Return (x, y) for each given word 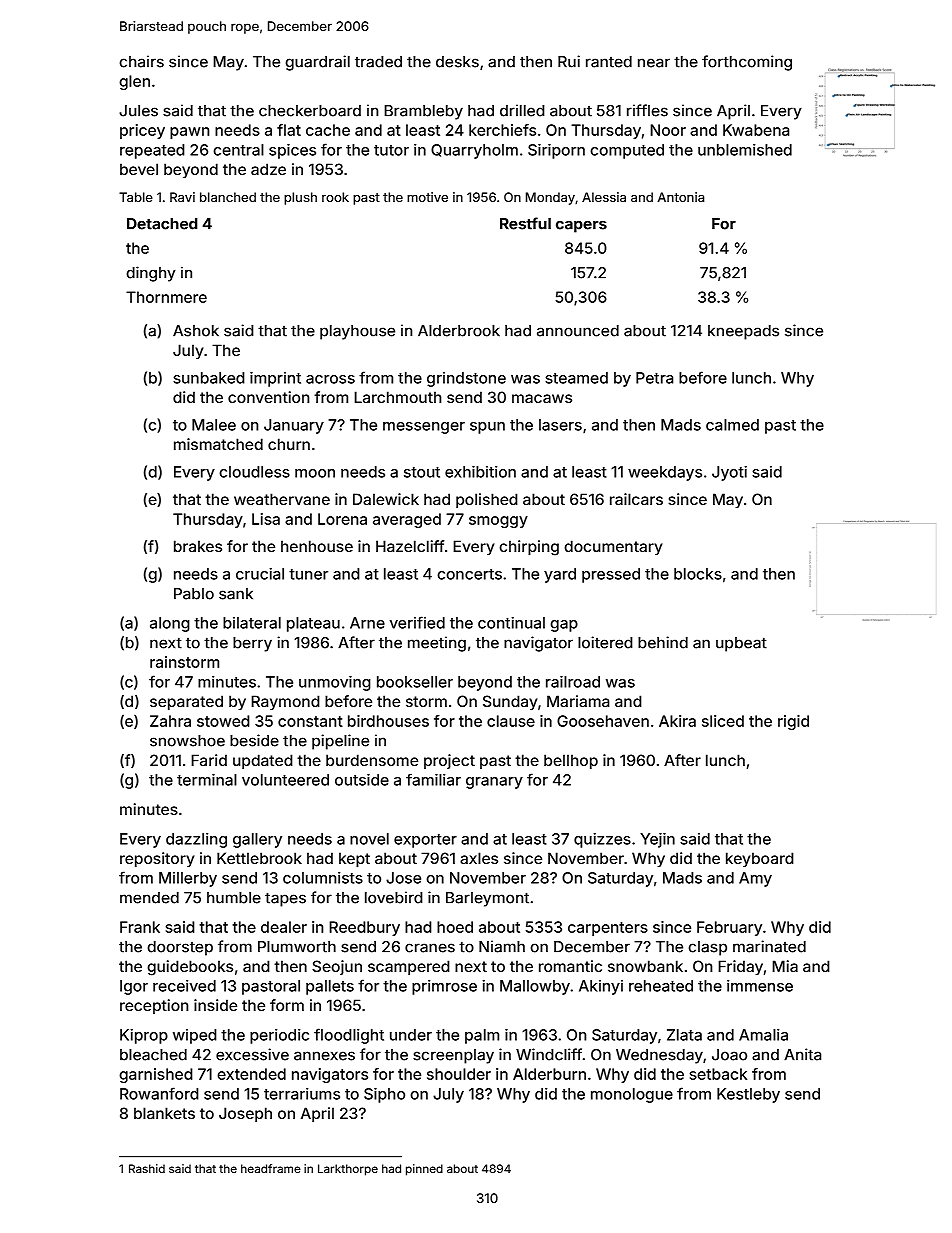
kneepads (743, 332)
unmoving (335, 683)
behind (663, 642)
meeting (437, 644)
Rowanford (159, 1093)
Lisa (266, 519)
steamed (576, 378)
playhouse (357, 332)
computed (627, 151)
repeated (152, 151)
